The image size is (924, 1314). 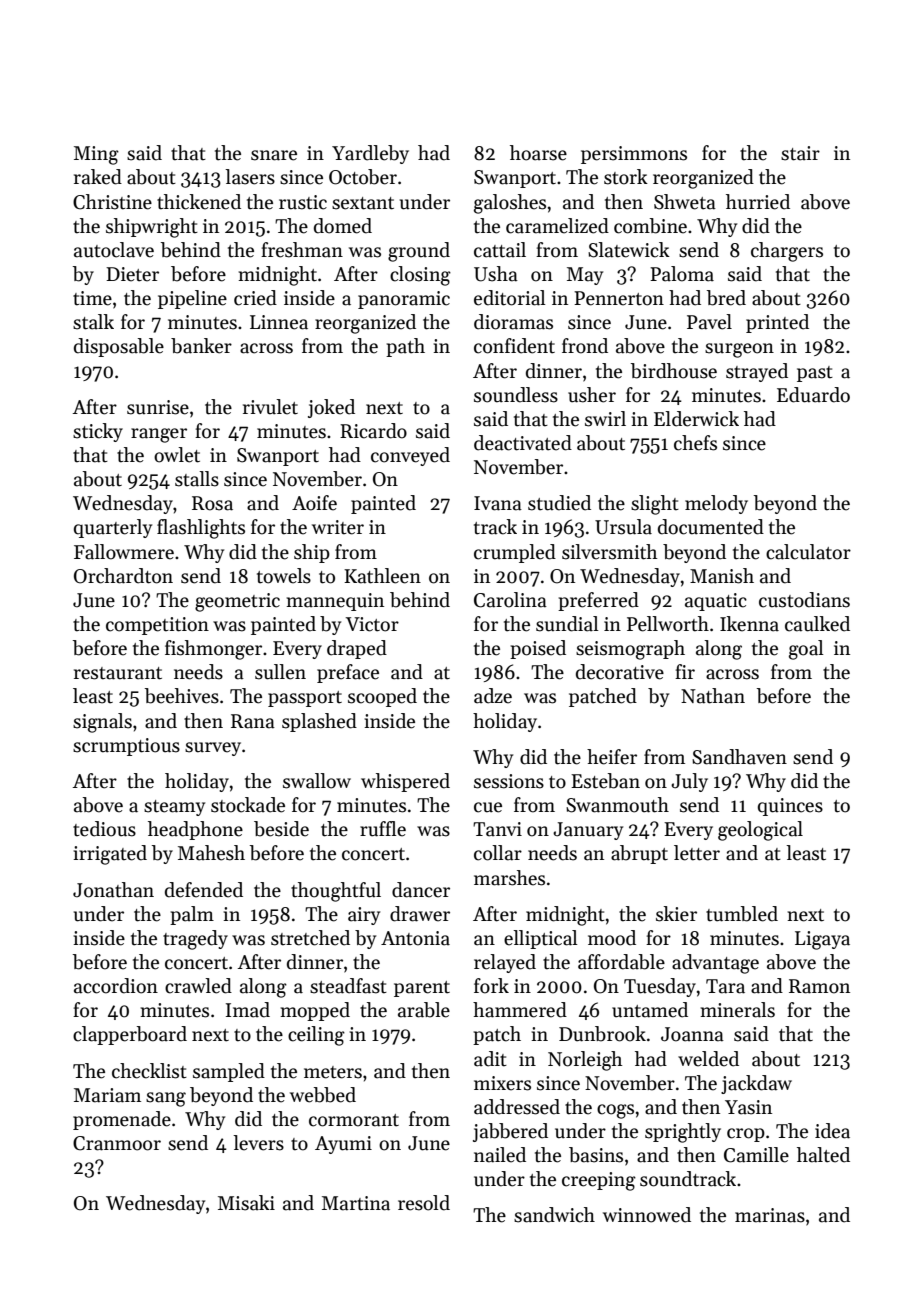 I want to click on Cranmoor, so click(x=117, y=1143).
